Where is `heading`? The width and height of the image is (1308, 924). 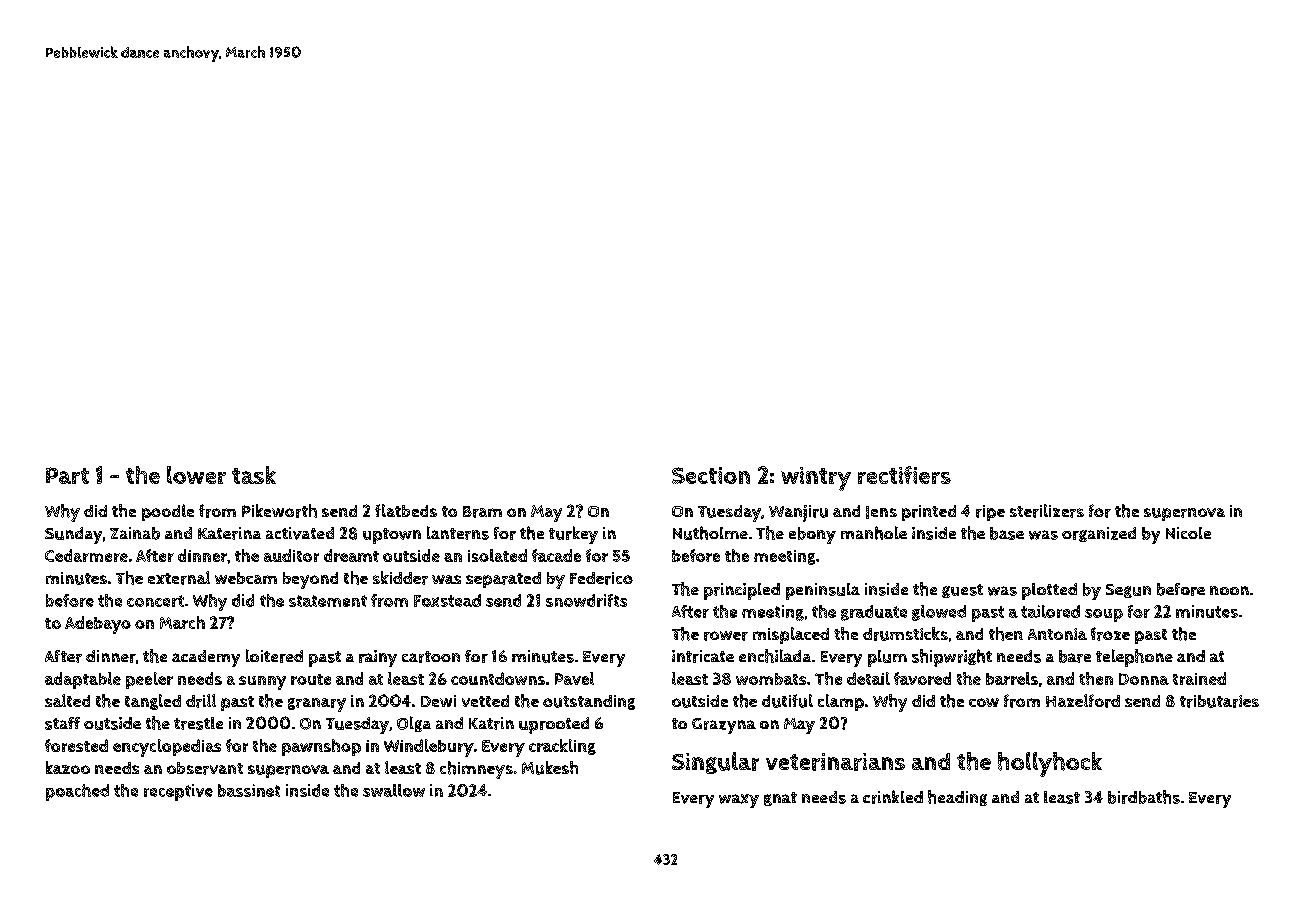
heading is located at coordinates (957, 798).
